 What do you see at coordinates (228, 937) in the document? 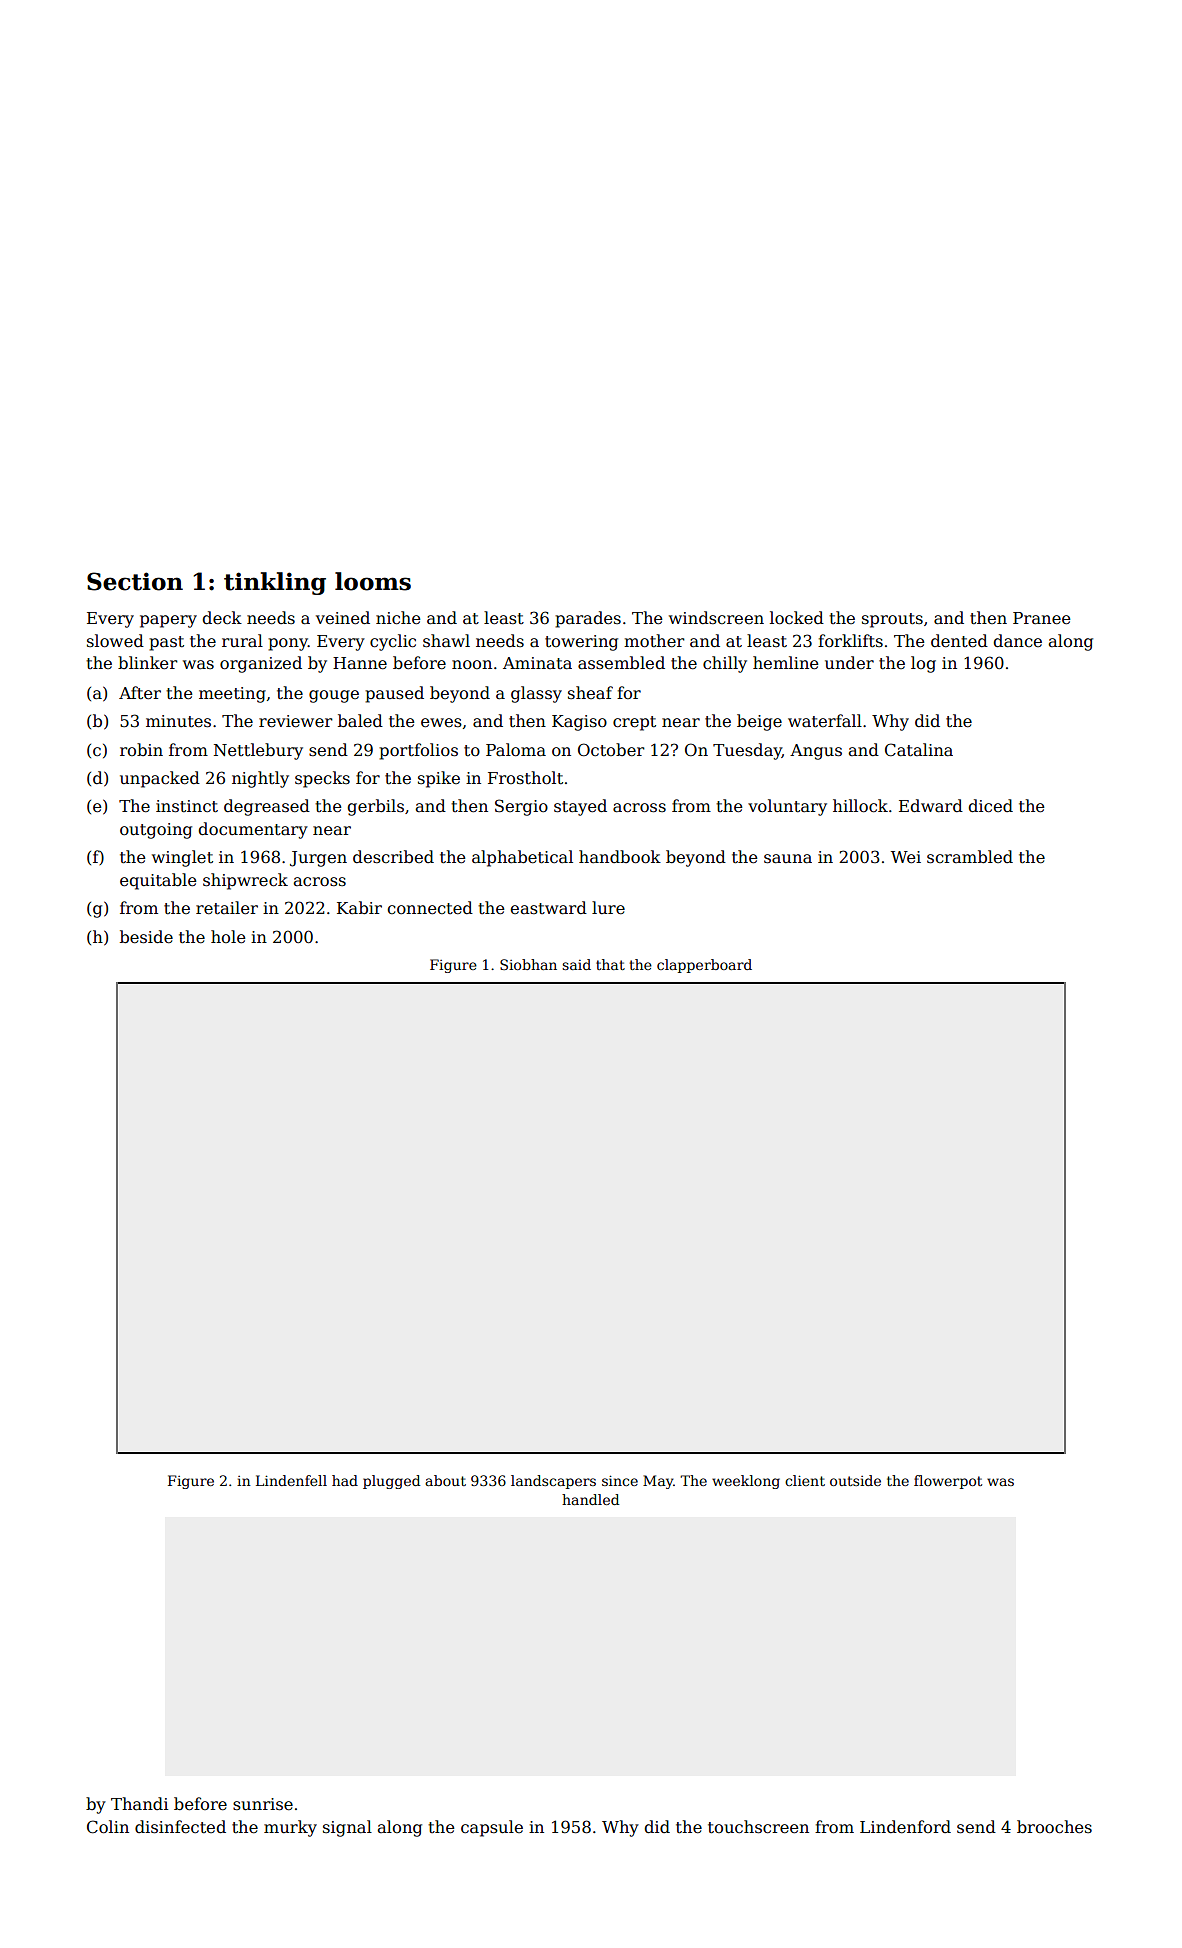
I see `hole` at bounding box center [228, 937].
